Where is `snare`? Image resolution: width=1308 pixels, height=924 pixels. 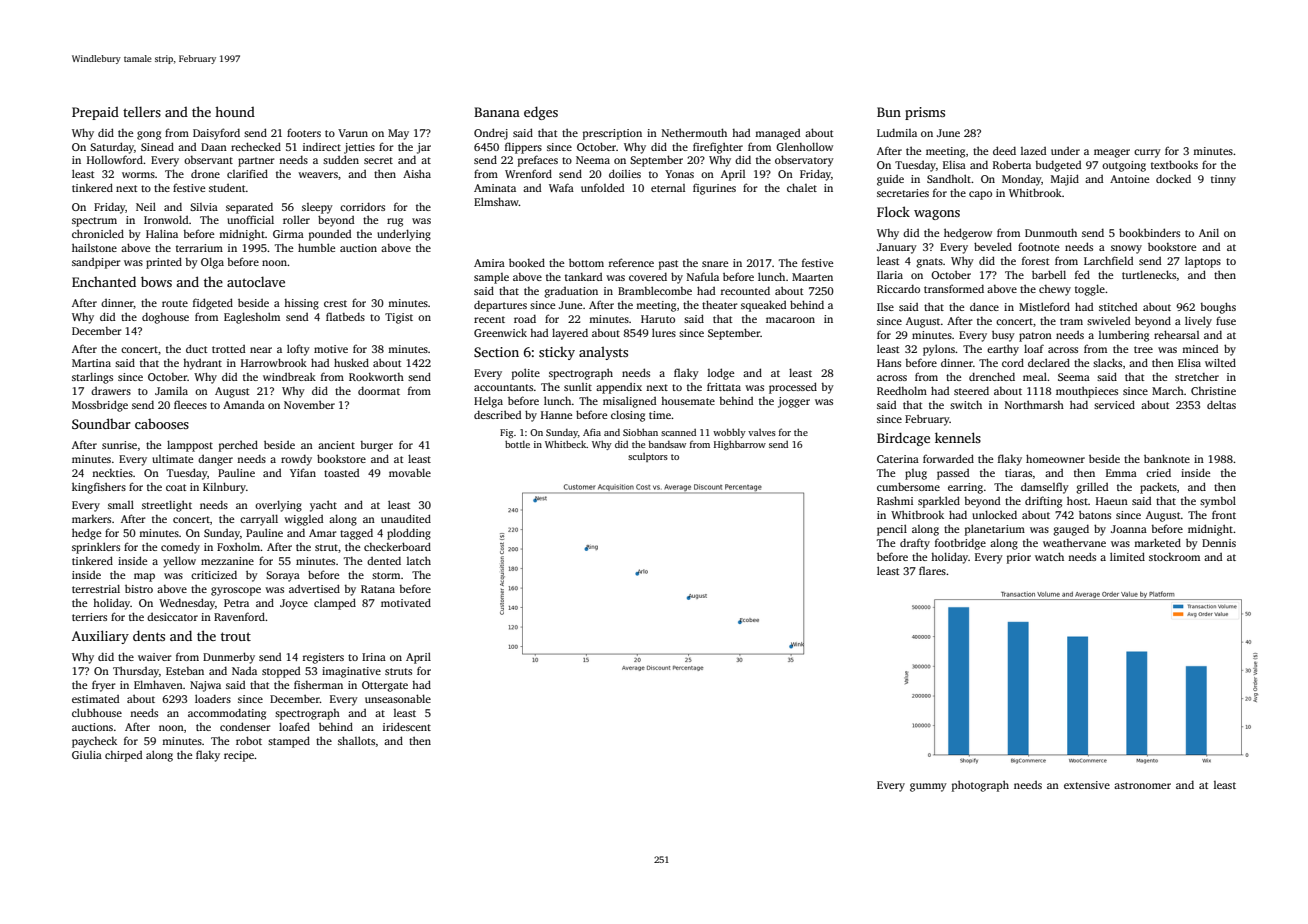
snare is located at coordinates (715, 264).
